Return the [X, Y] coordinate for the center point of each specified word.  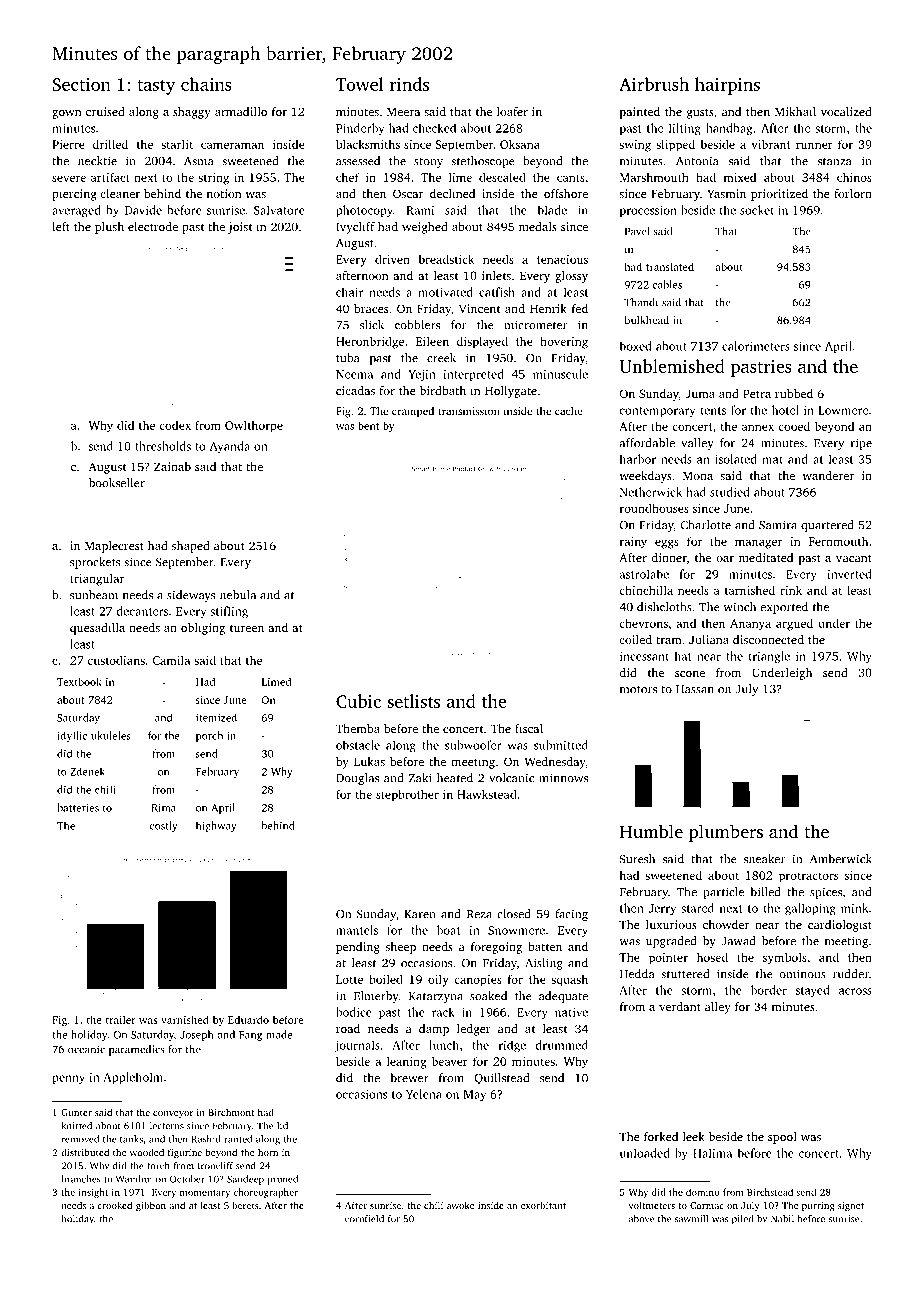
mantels [357, 930]
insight [93, 1193]
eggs [667, 544]
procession [648, 211]
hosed [712, 957]
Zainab [172, 466]
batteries [78, 807]
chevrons [643, 623]
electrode [153, 226]
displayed [482, 342]
